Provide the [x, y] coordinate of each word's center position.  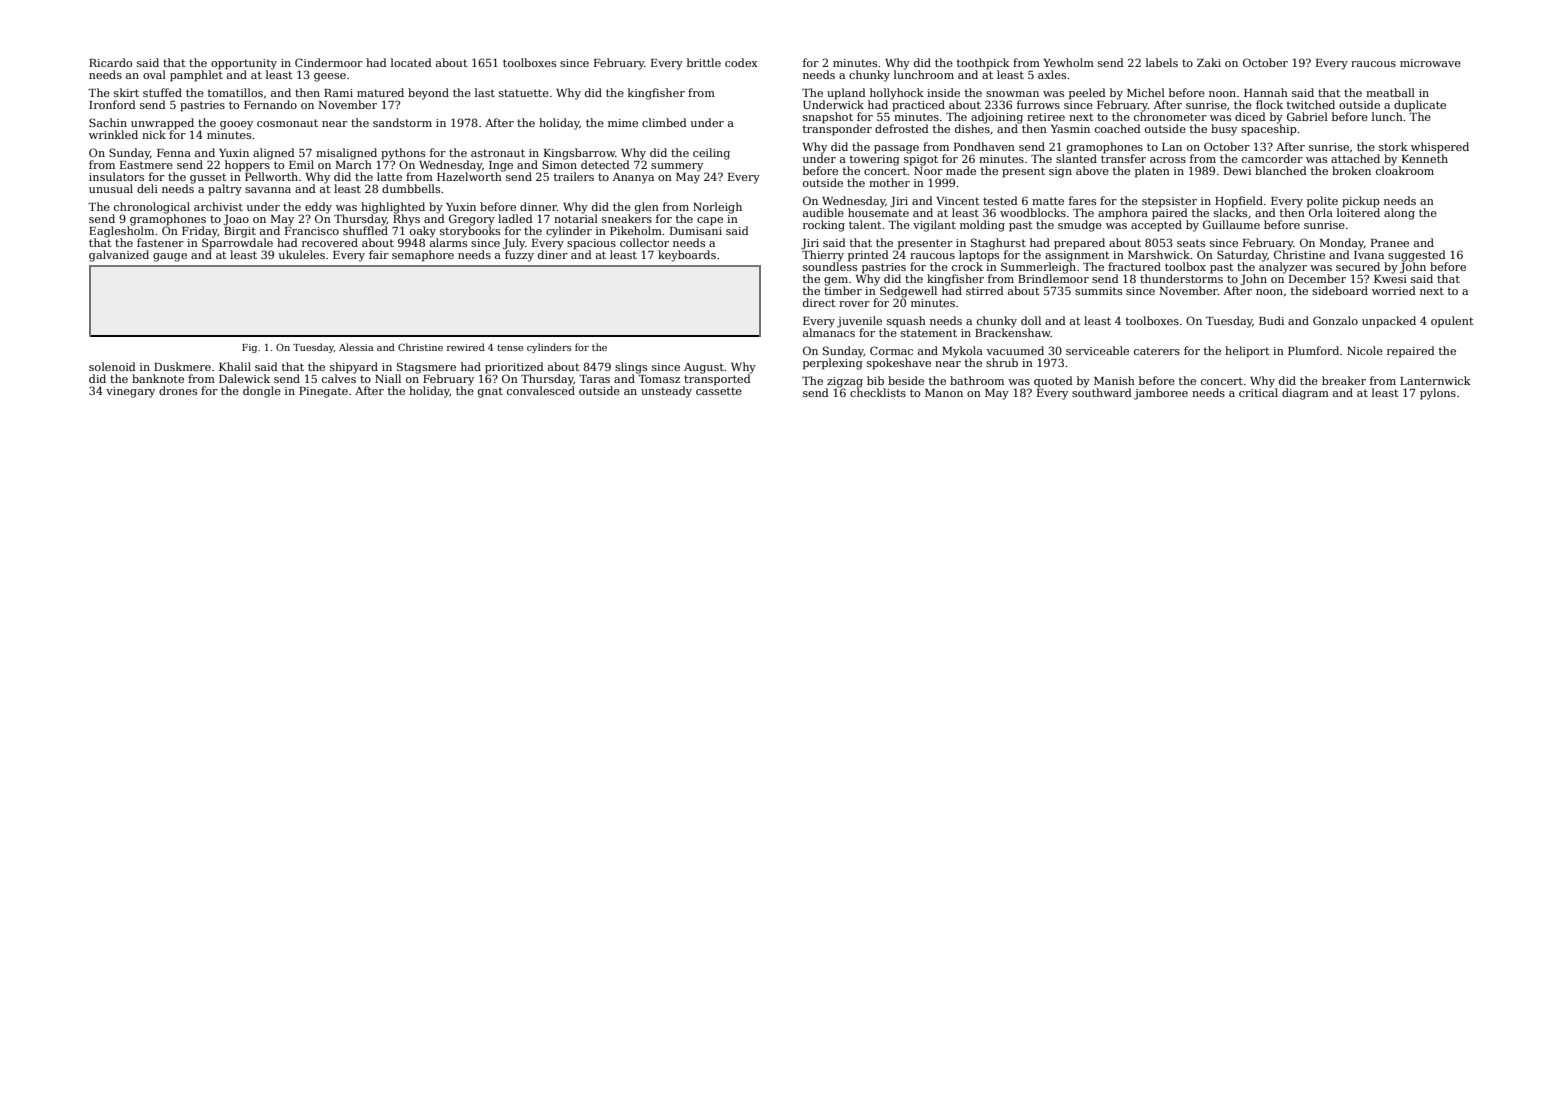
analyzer [1283, 268]
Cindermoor [329, 62]
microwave [1430, 63]
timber [843, 290]
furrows [1038, 104]
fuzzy [519, 256]
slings [631, 368]
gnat [490, 392]
